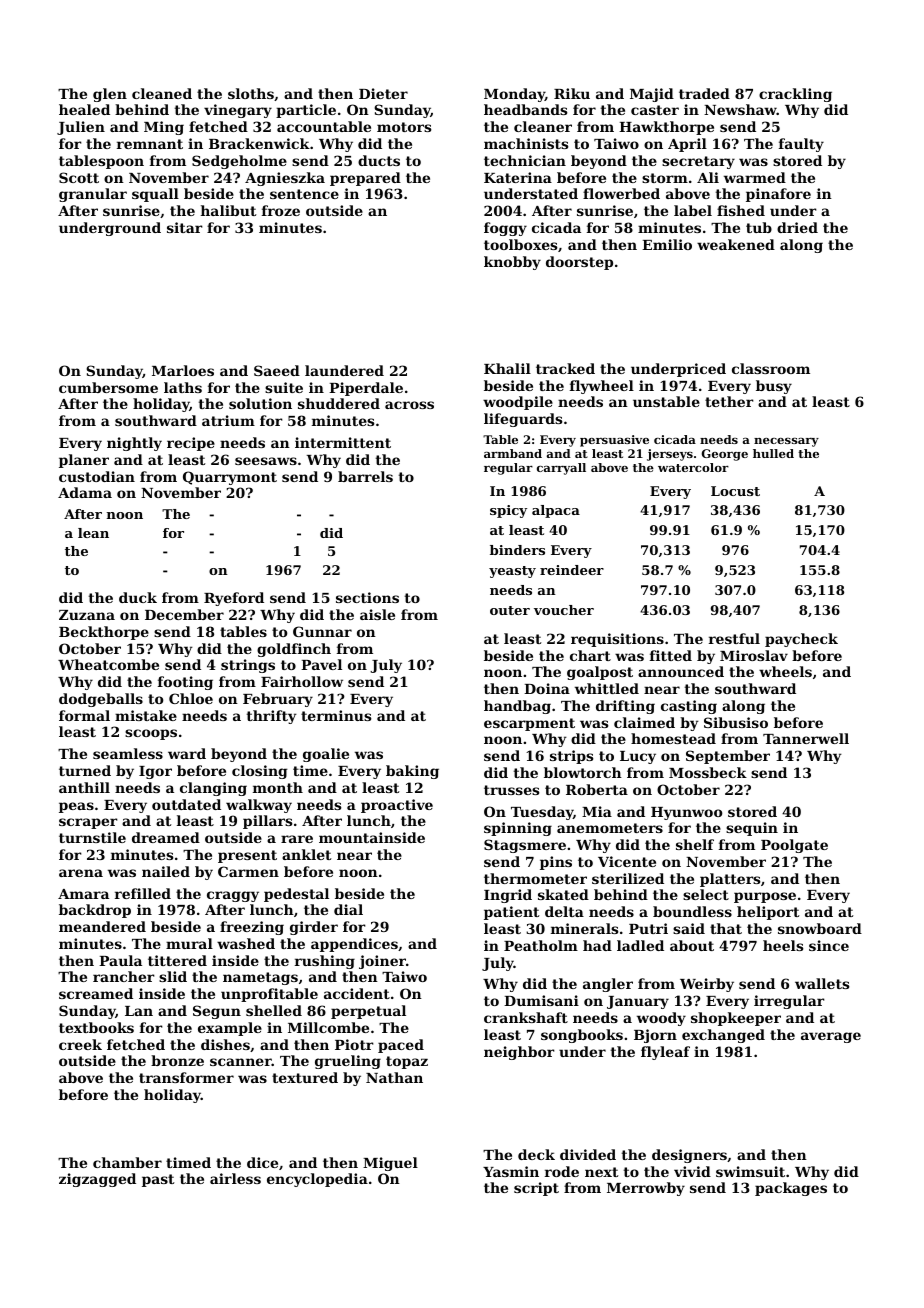  Describe the element at coordinates (505, 229) in the screenshot. I see `foggy` at that location.
